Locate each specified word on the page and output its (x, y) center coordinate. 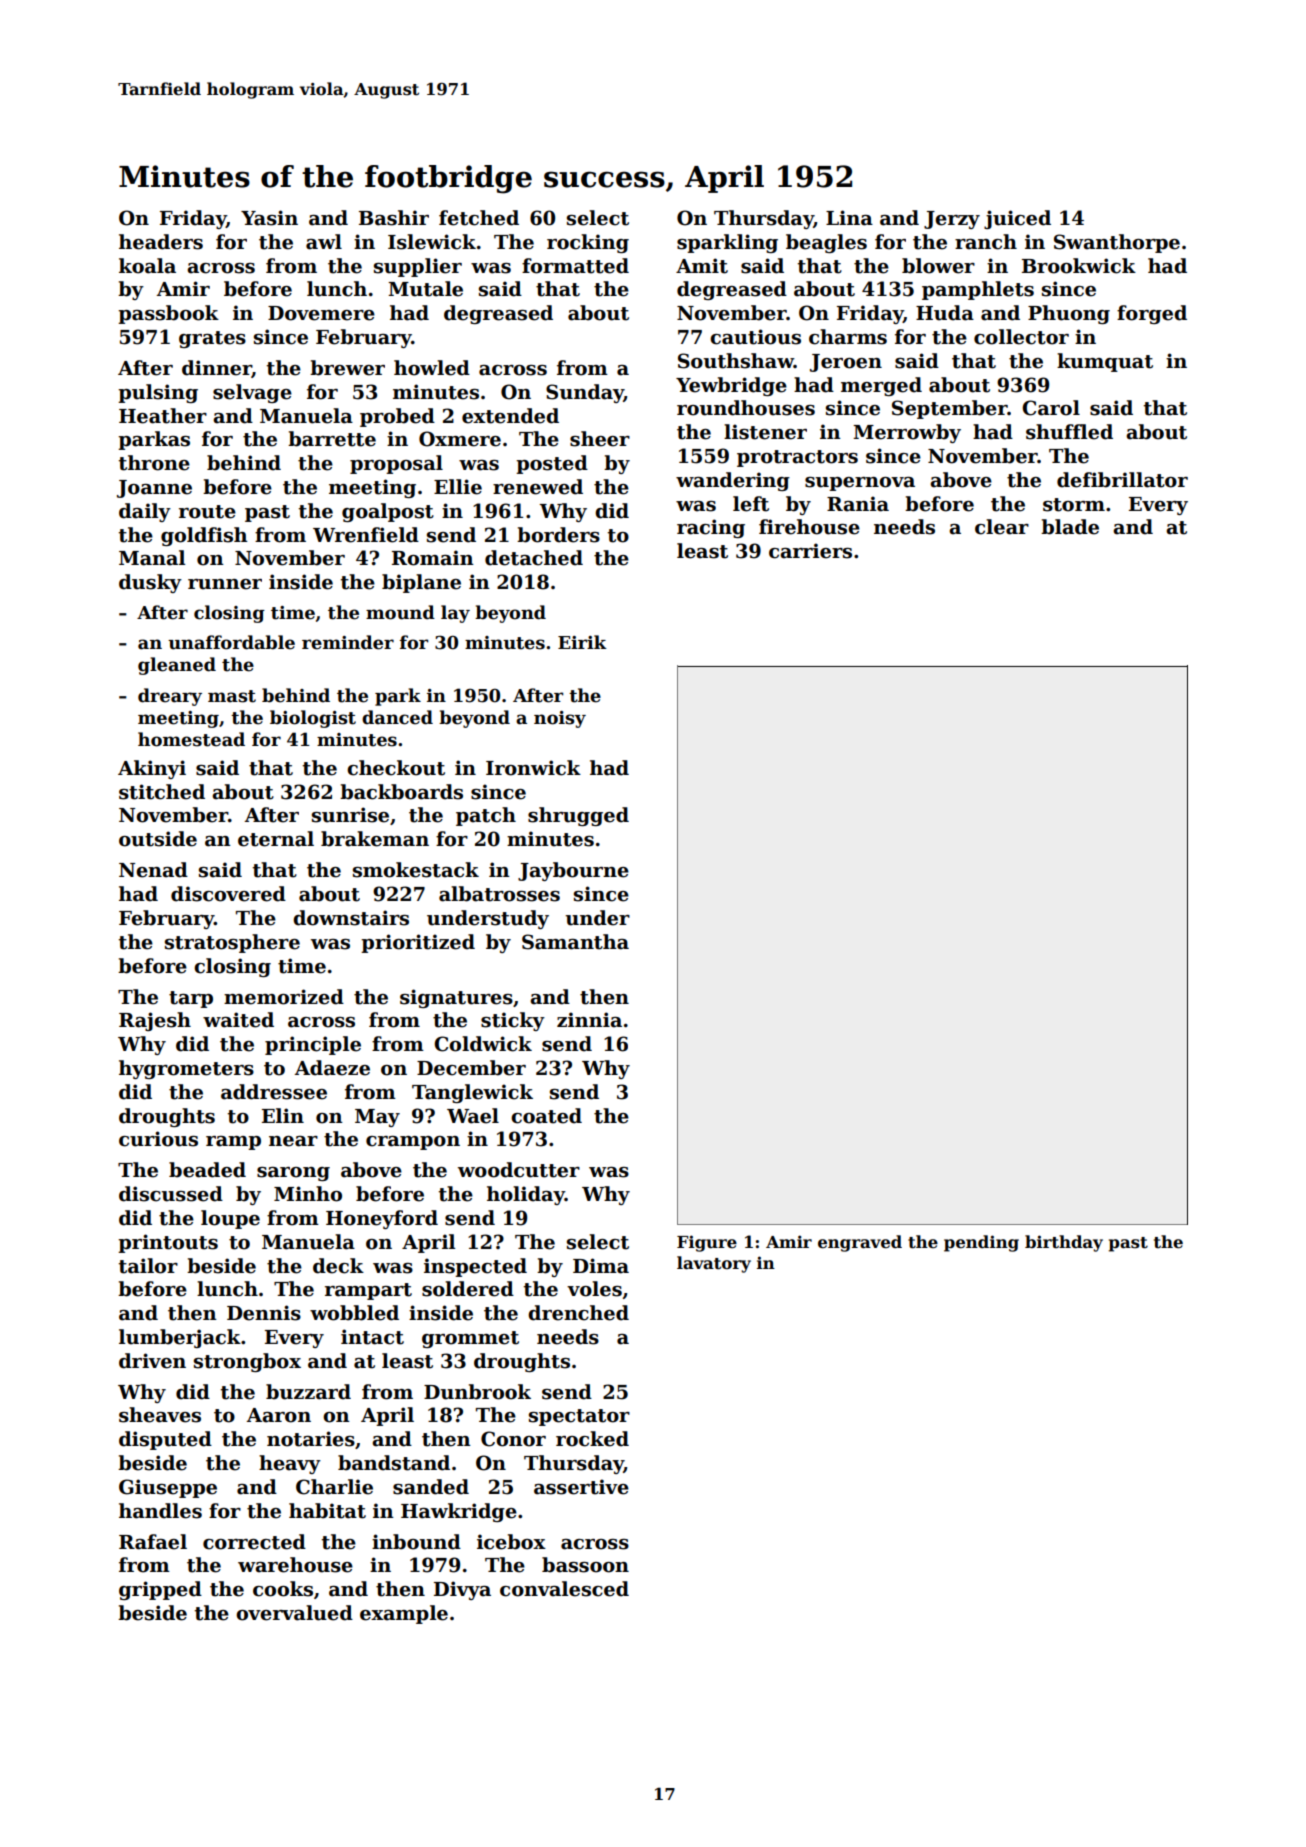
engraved (860, 1243)
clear (1002, 527)
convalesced (564, 1589)
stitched (162, 792)
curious (158, 1139)
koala (147, 266)
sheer (600, 439)
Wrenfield (366, 535)
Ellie (458, 487)
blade (1070, 527)
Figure (707, 1243)
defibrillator (1122, 480)
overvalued (294, 1613)
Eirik (582, 642)
